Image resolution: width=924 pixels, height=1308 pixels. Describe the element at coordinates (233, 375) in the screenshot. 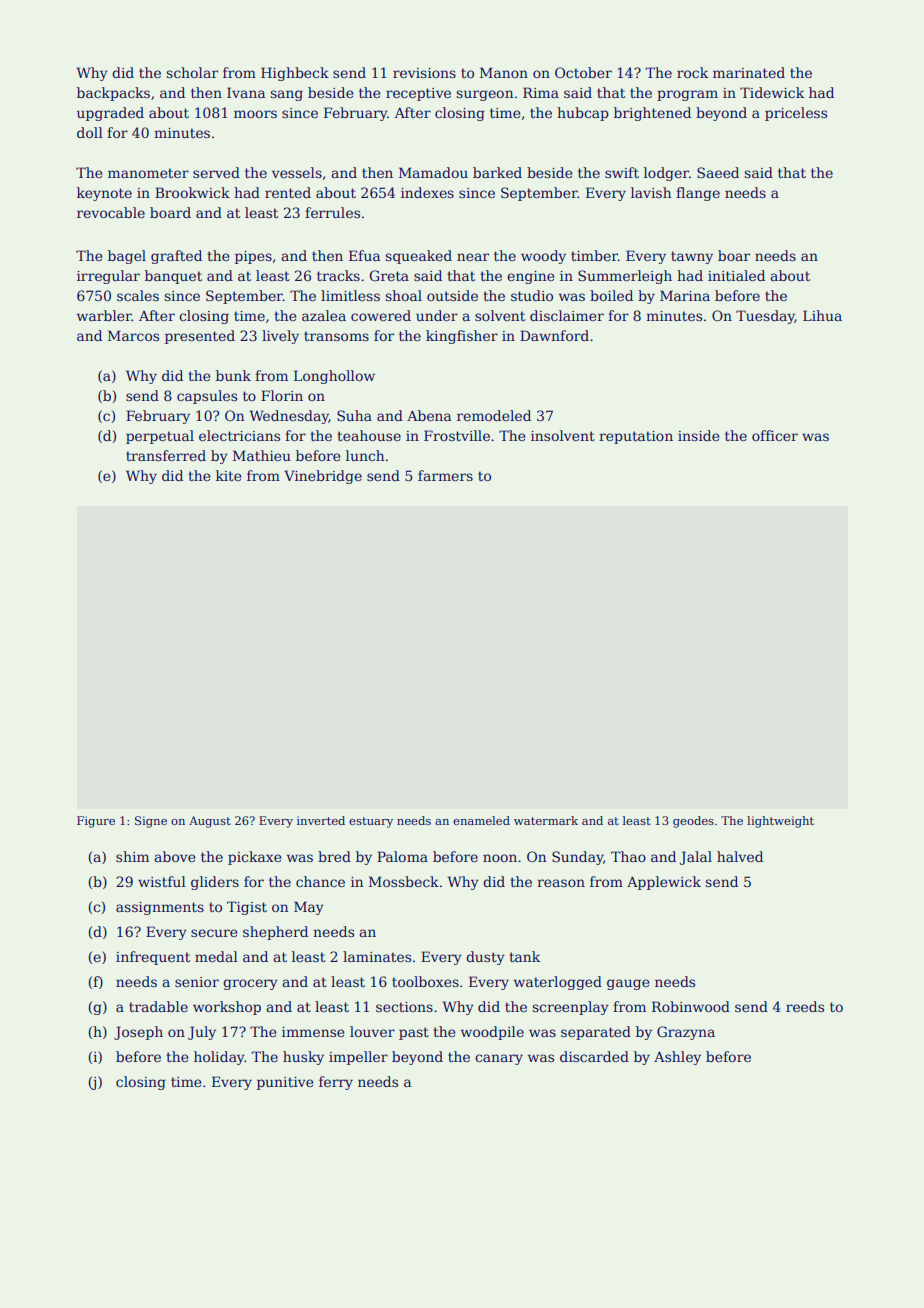

I see `bunk` at that location.
